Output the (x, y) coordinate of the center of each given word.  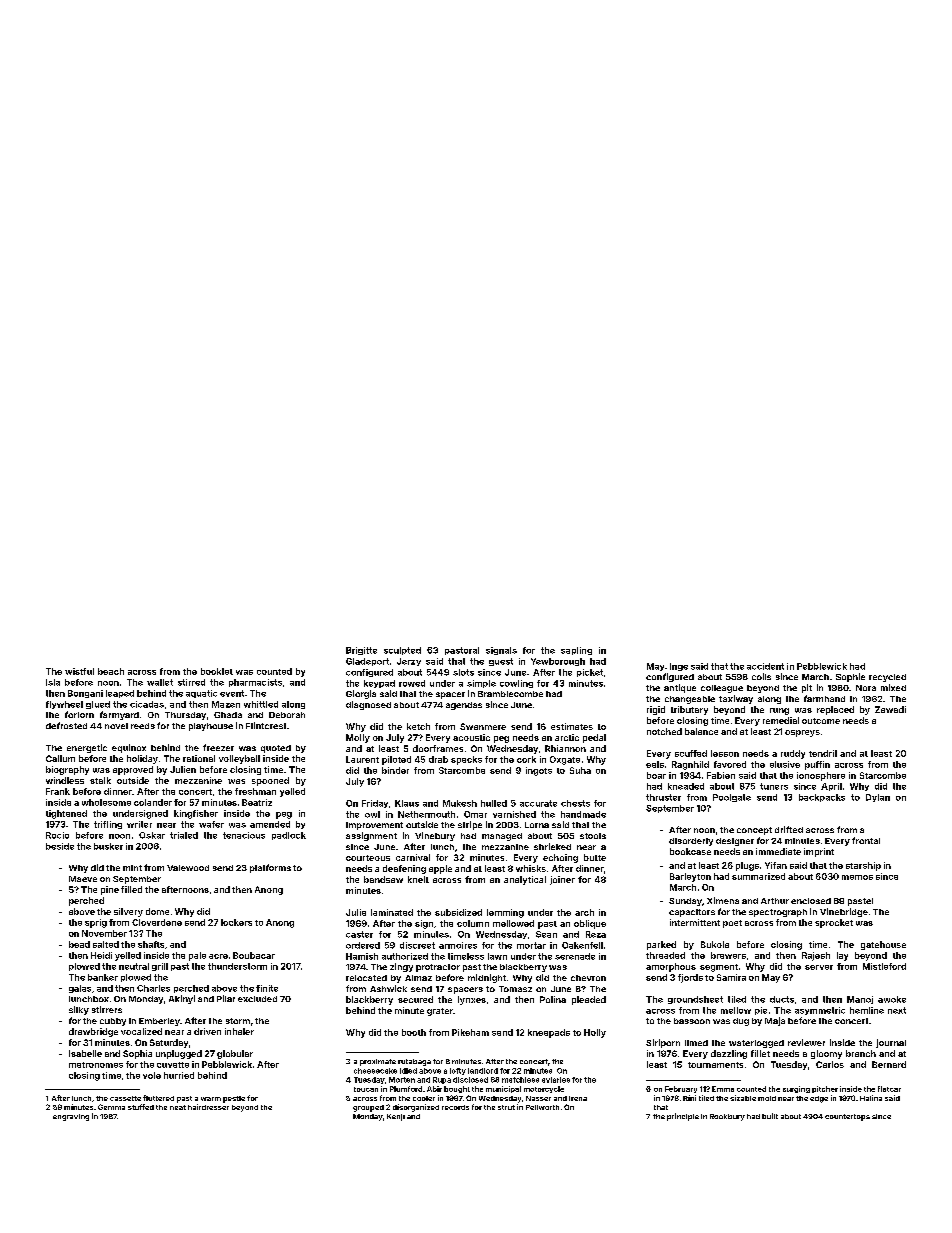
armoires (458, 945)
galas (80, 989)
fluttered (158, 1098)
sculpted (402, 651)
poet (732, 924)
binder (395, 770)
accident (765, 666)
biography (67, 770)
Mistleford (884, 966)
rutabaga (414, 1062)
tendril (823, 753)
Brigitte (361, 651)
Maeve (83, 879)
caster (359, 934)
